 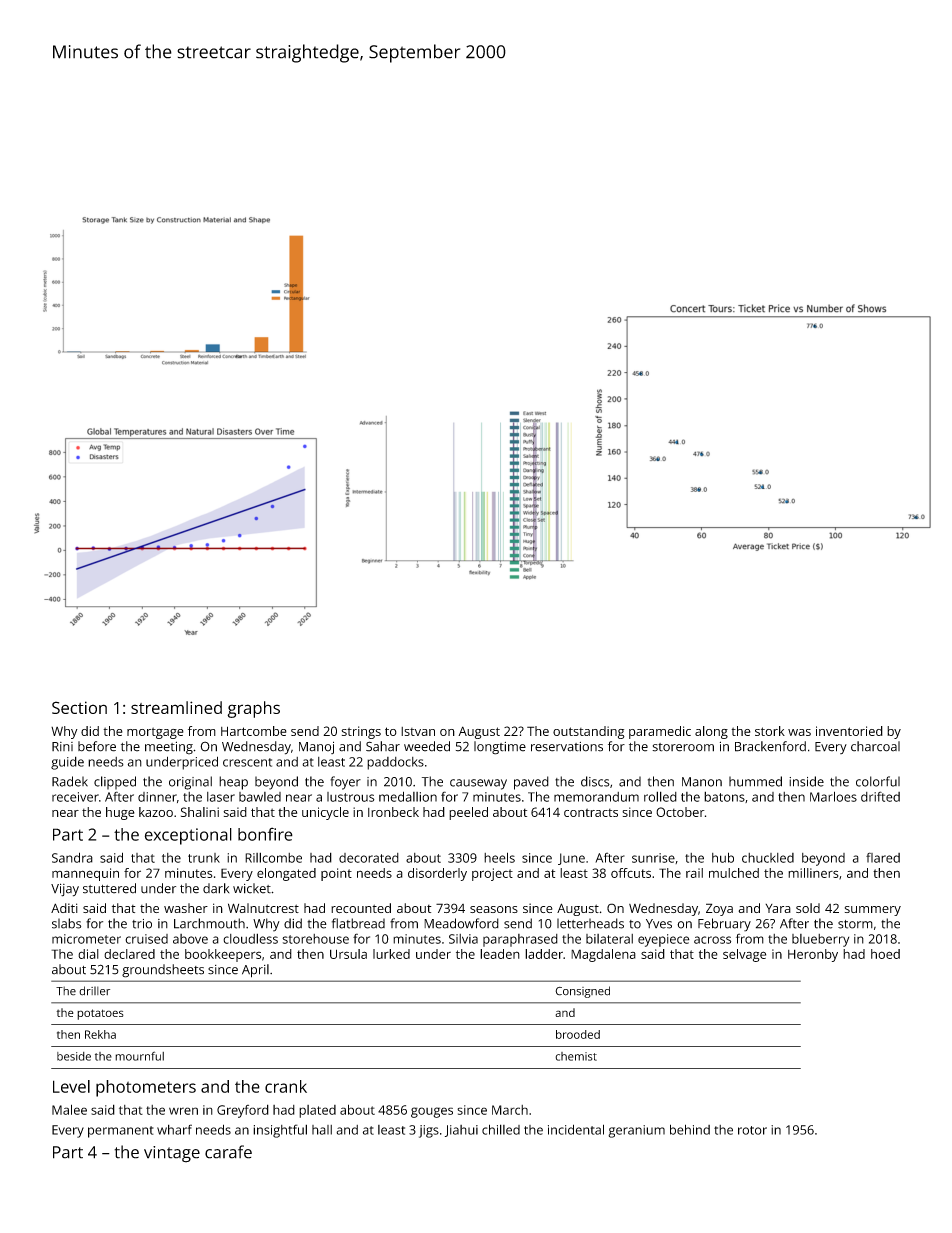 I want to click on Greyford, so click(x=243, y=1111).
